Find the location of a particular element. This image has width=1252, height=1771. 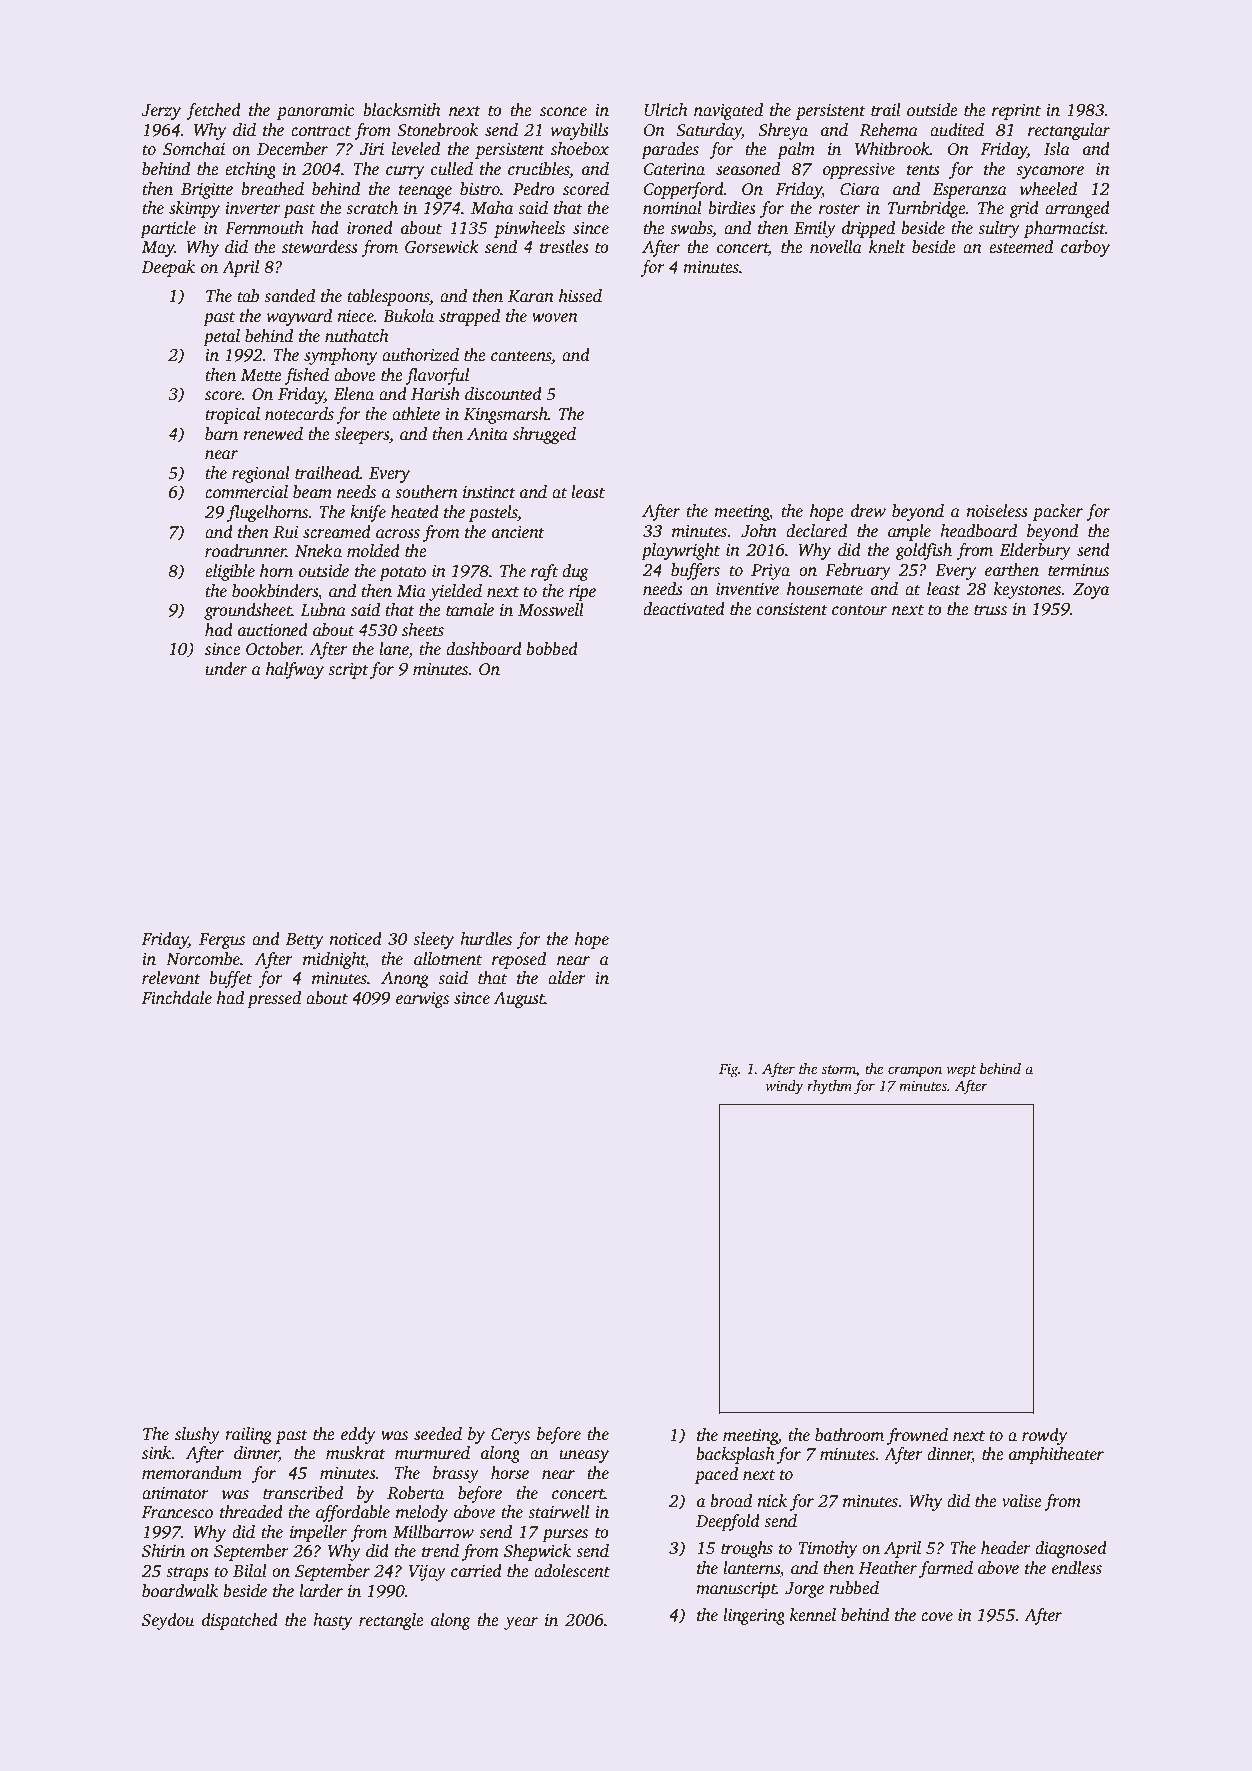

eddy is located at coordinates (358, 1435).
